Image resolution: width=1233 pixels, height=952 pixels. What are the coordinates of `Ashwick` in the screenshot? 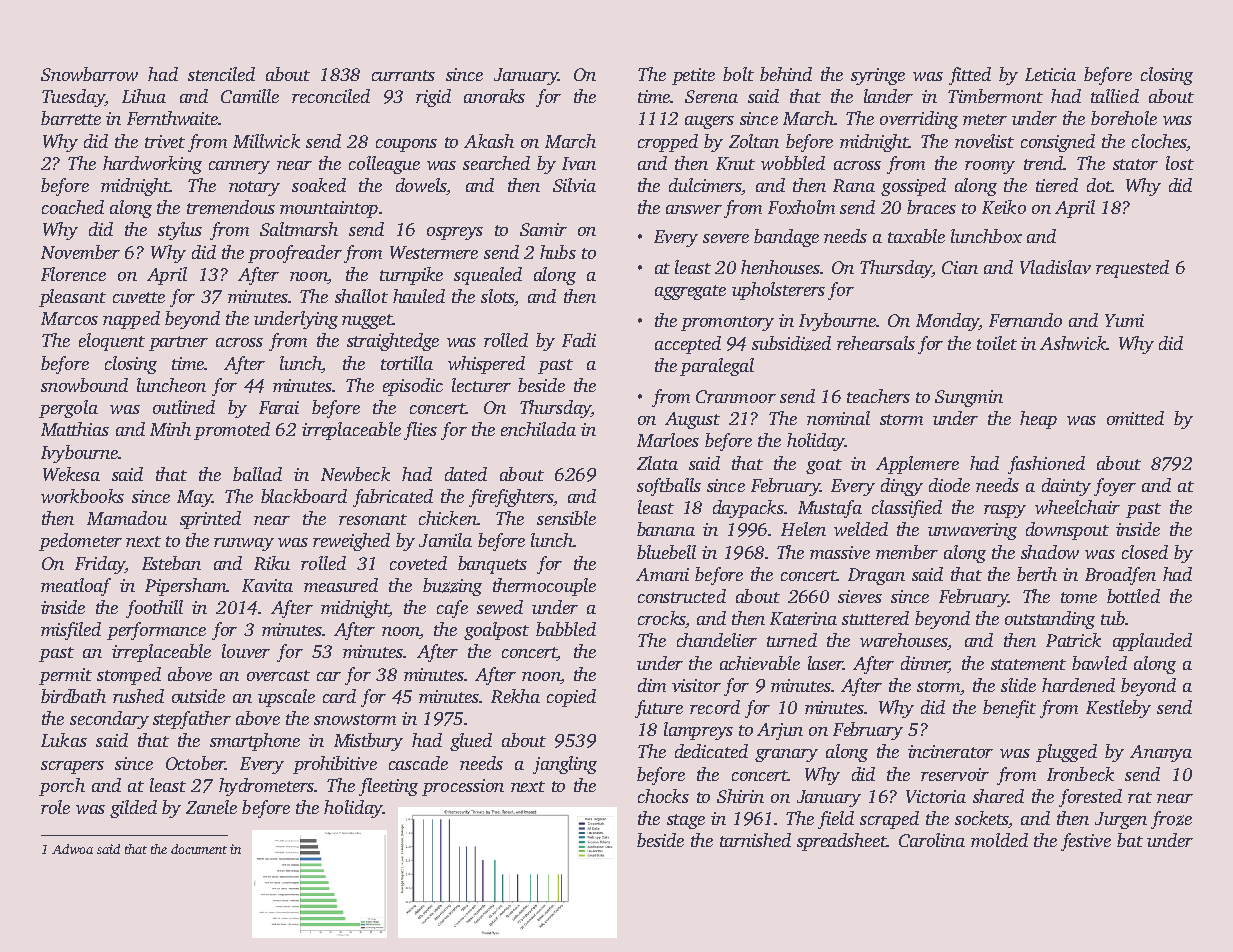 It's located at (1073, 343).
